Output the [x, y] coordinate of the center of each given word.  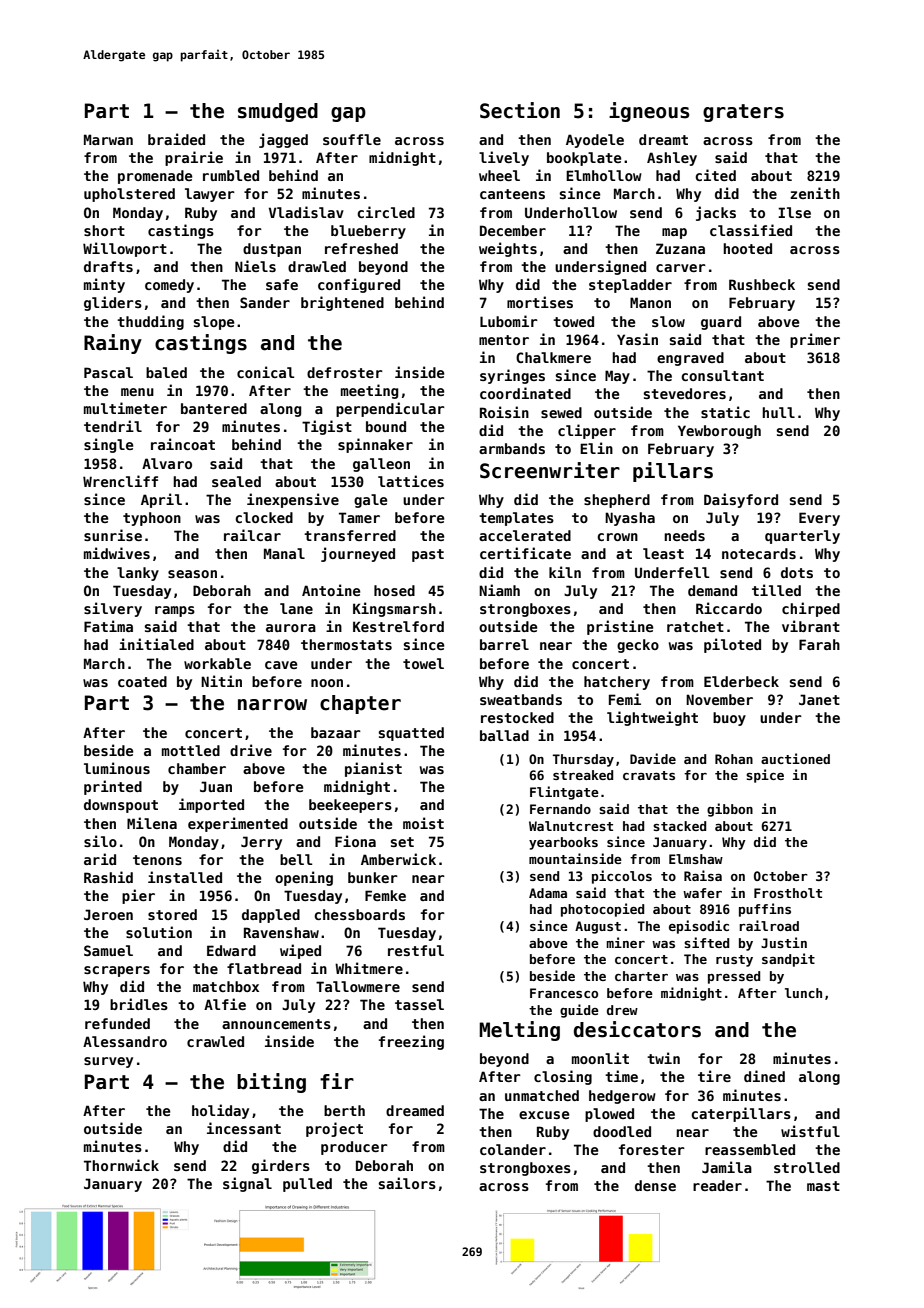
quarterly [802, 537]
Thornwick [121, 1165]
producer [354, 1148]
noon [327, 683]
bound [386, 426]
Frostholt [788, 893]
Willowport [125, 249]
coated [142, 681]
